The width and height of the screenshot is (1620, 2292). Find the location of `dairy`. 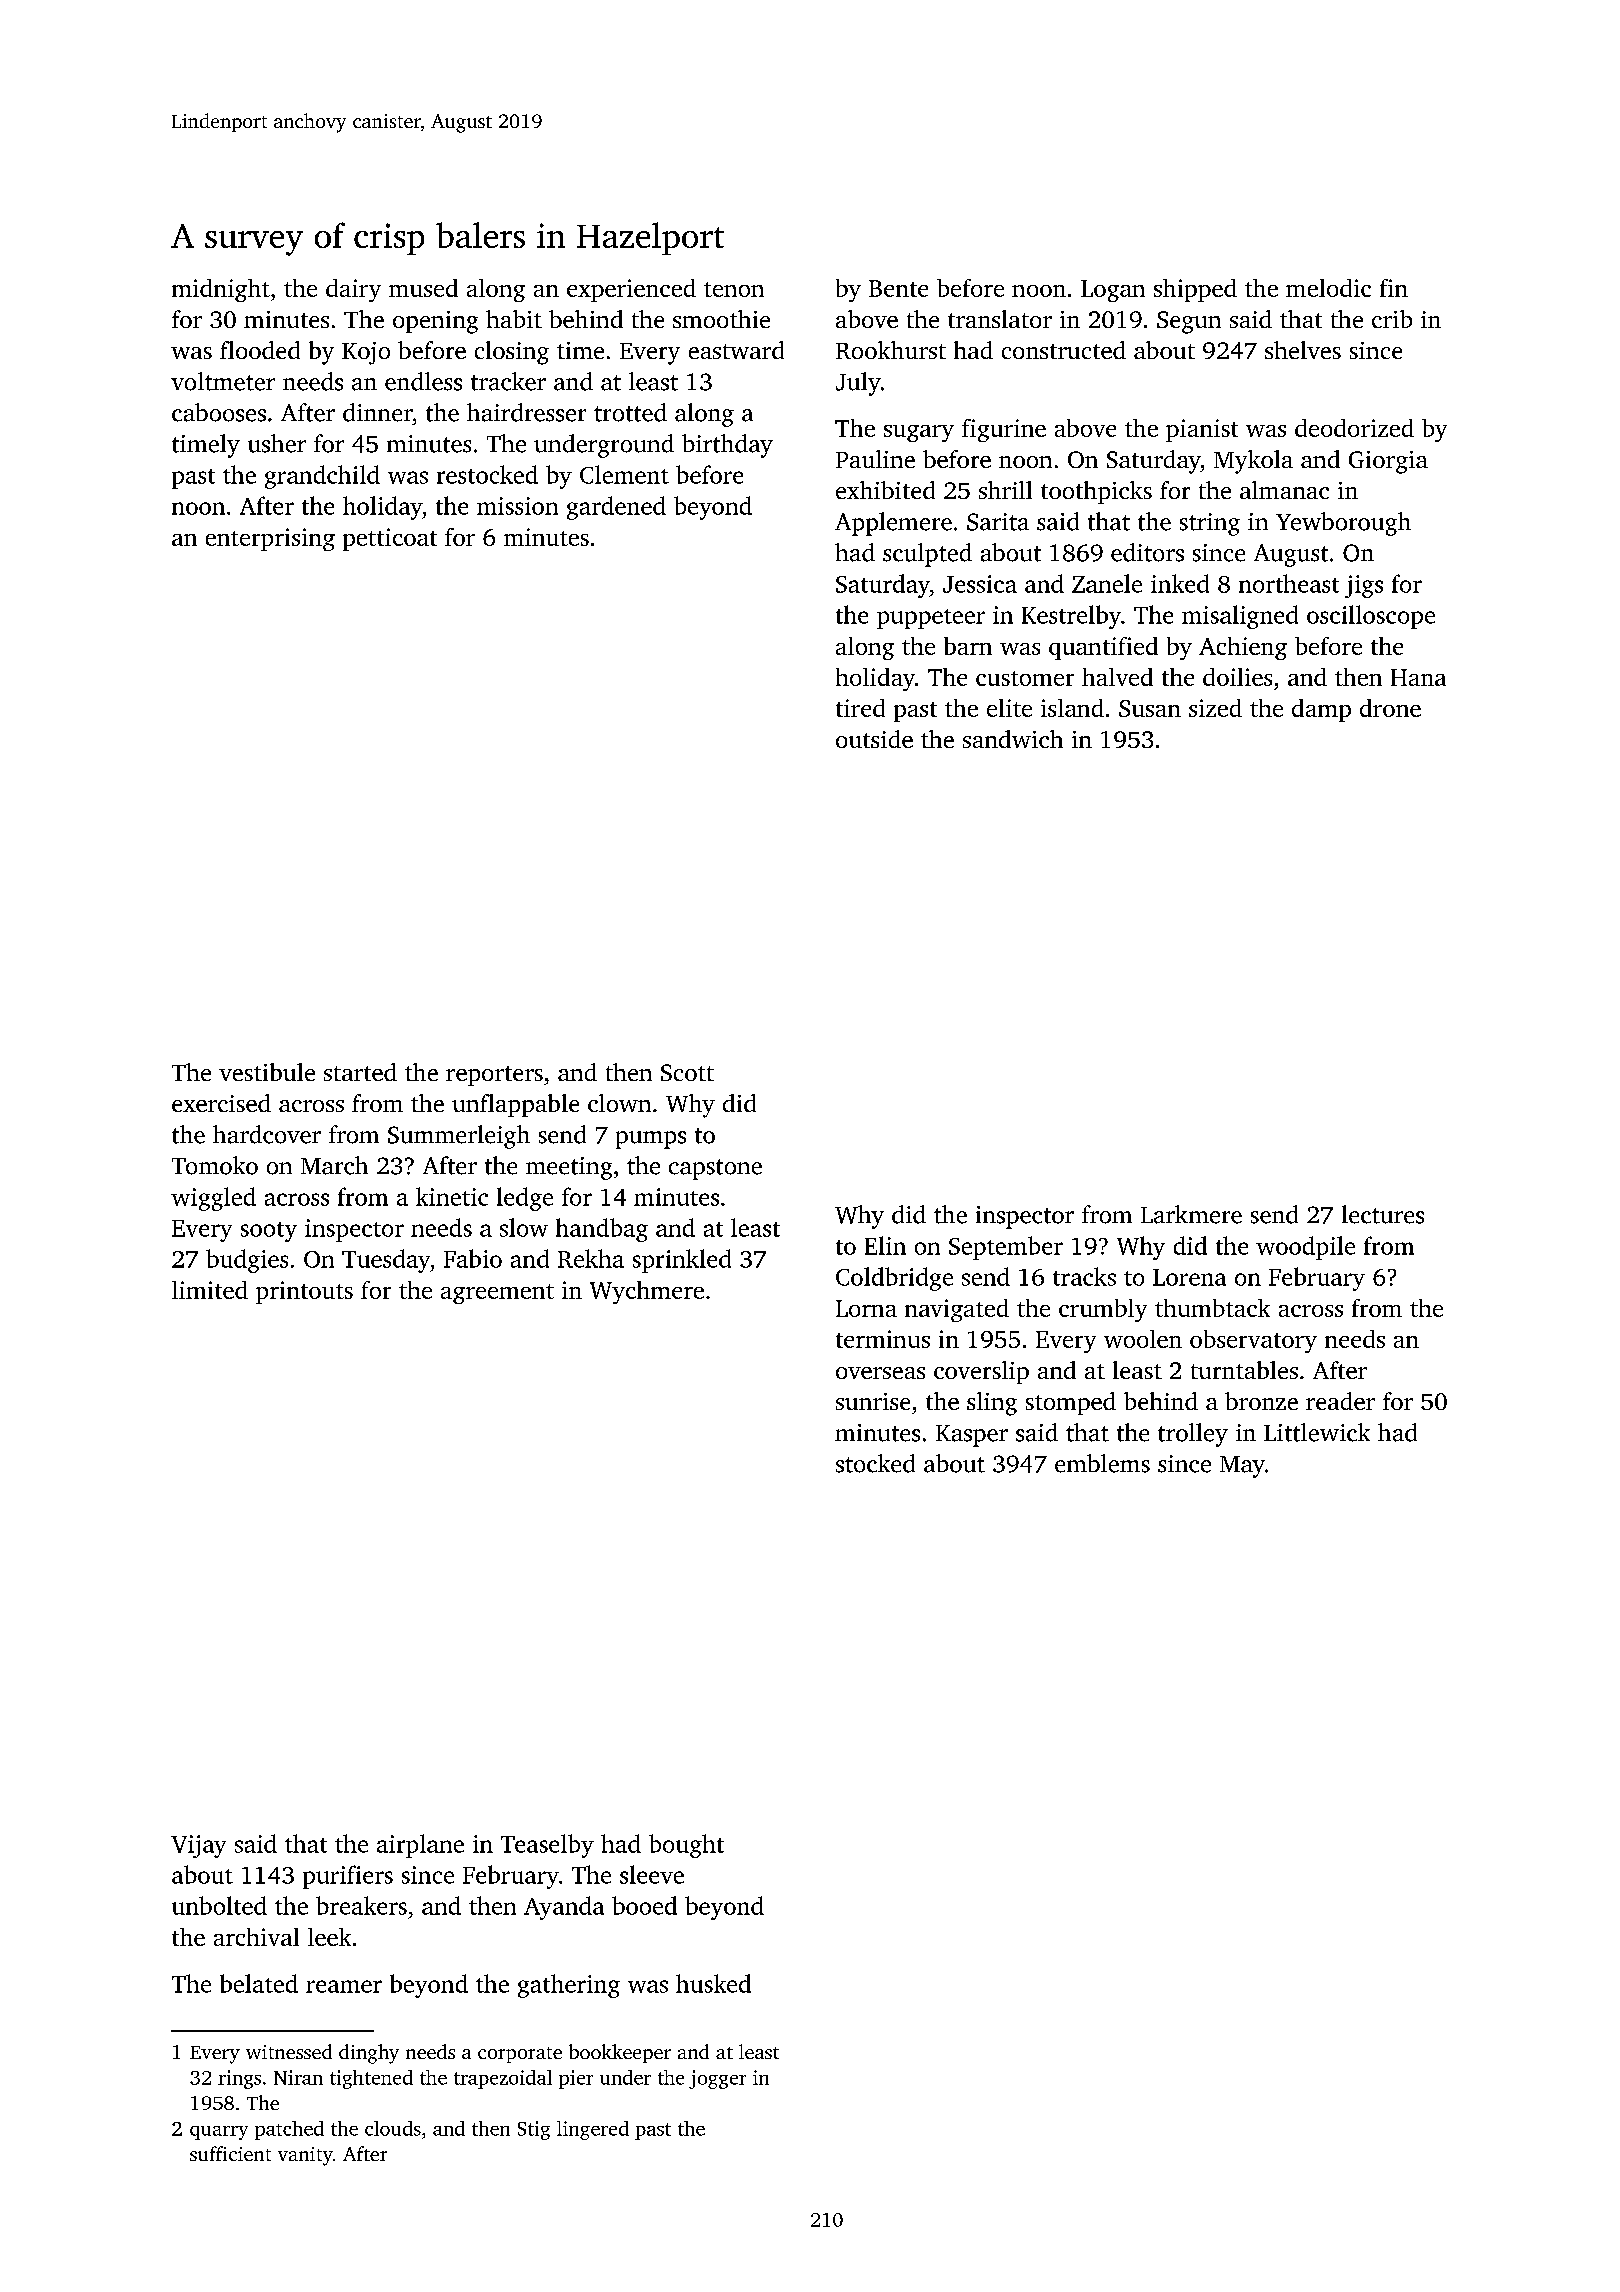

dairy is located at coordinates (353, 290).
